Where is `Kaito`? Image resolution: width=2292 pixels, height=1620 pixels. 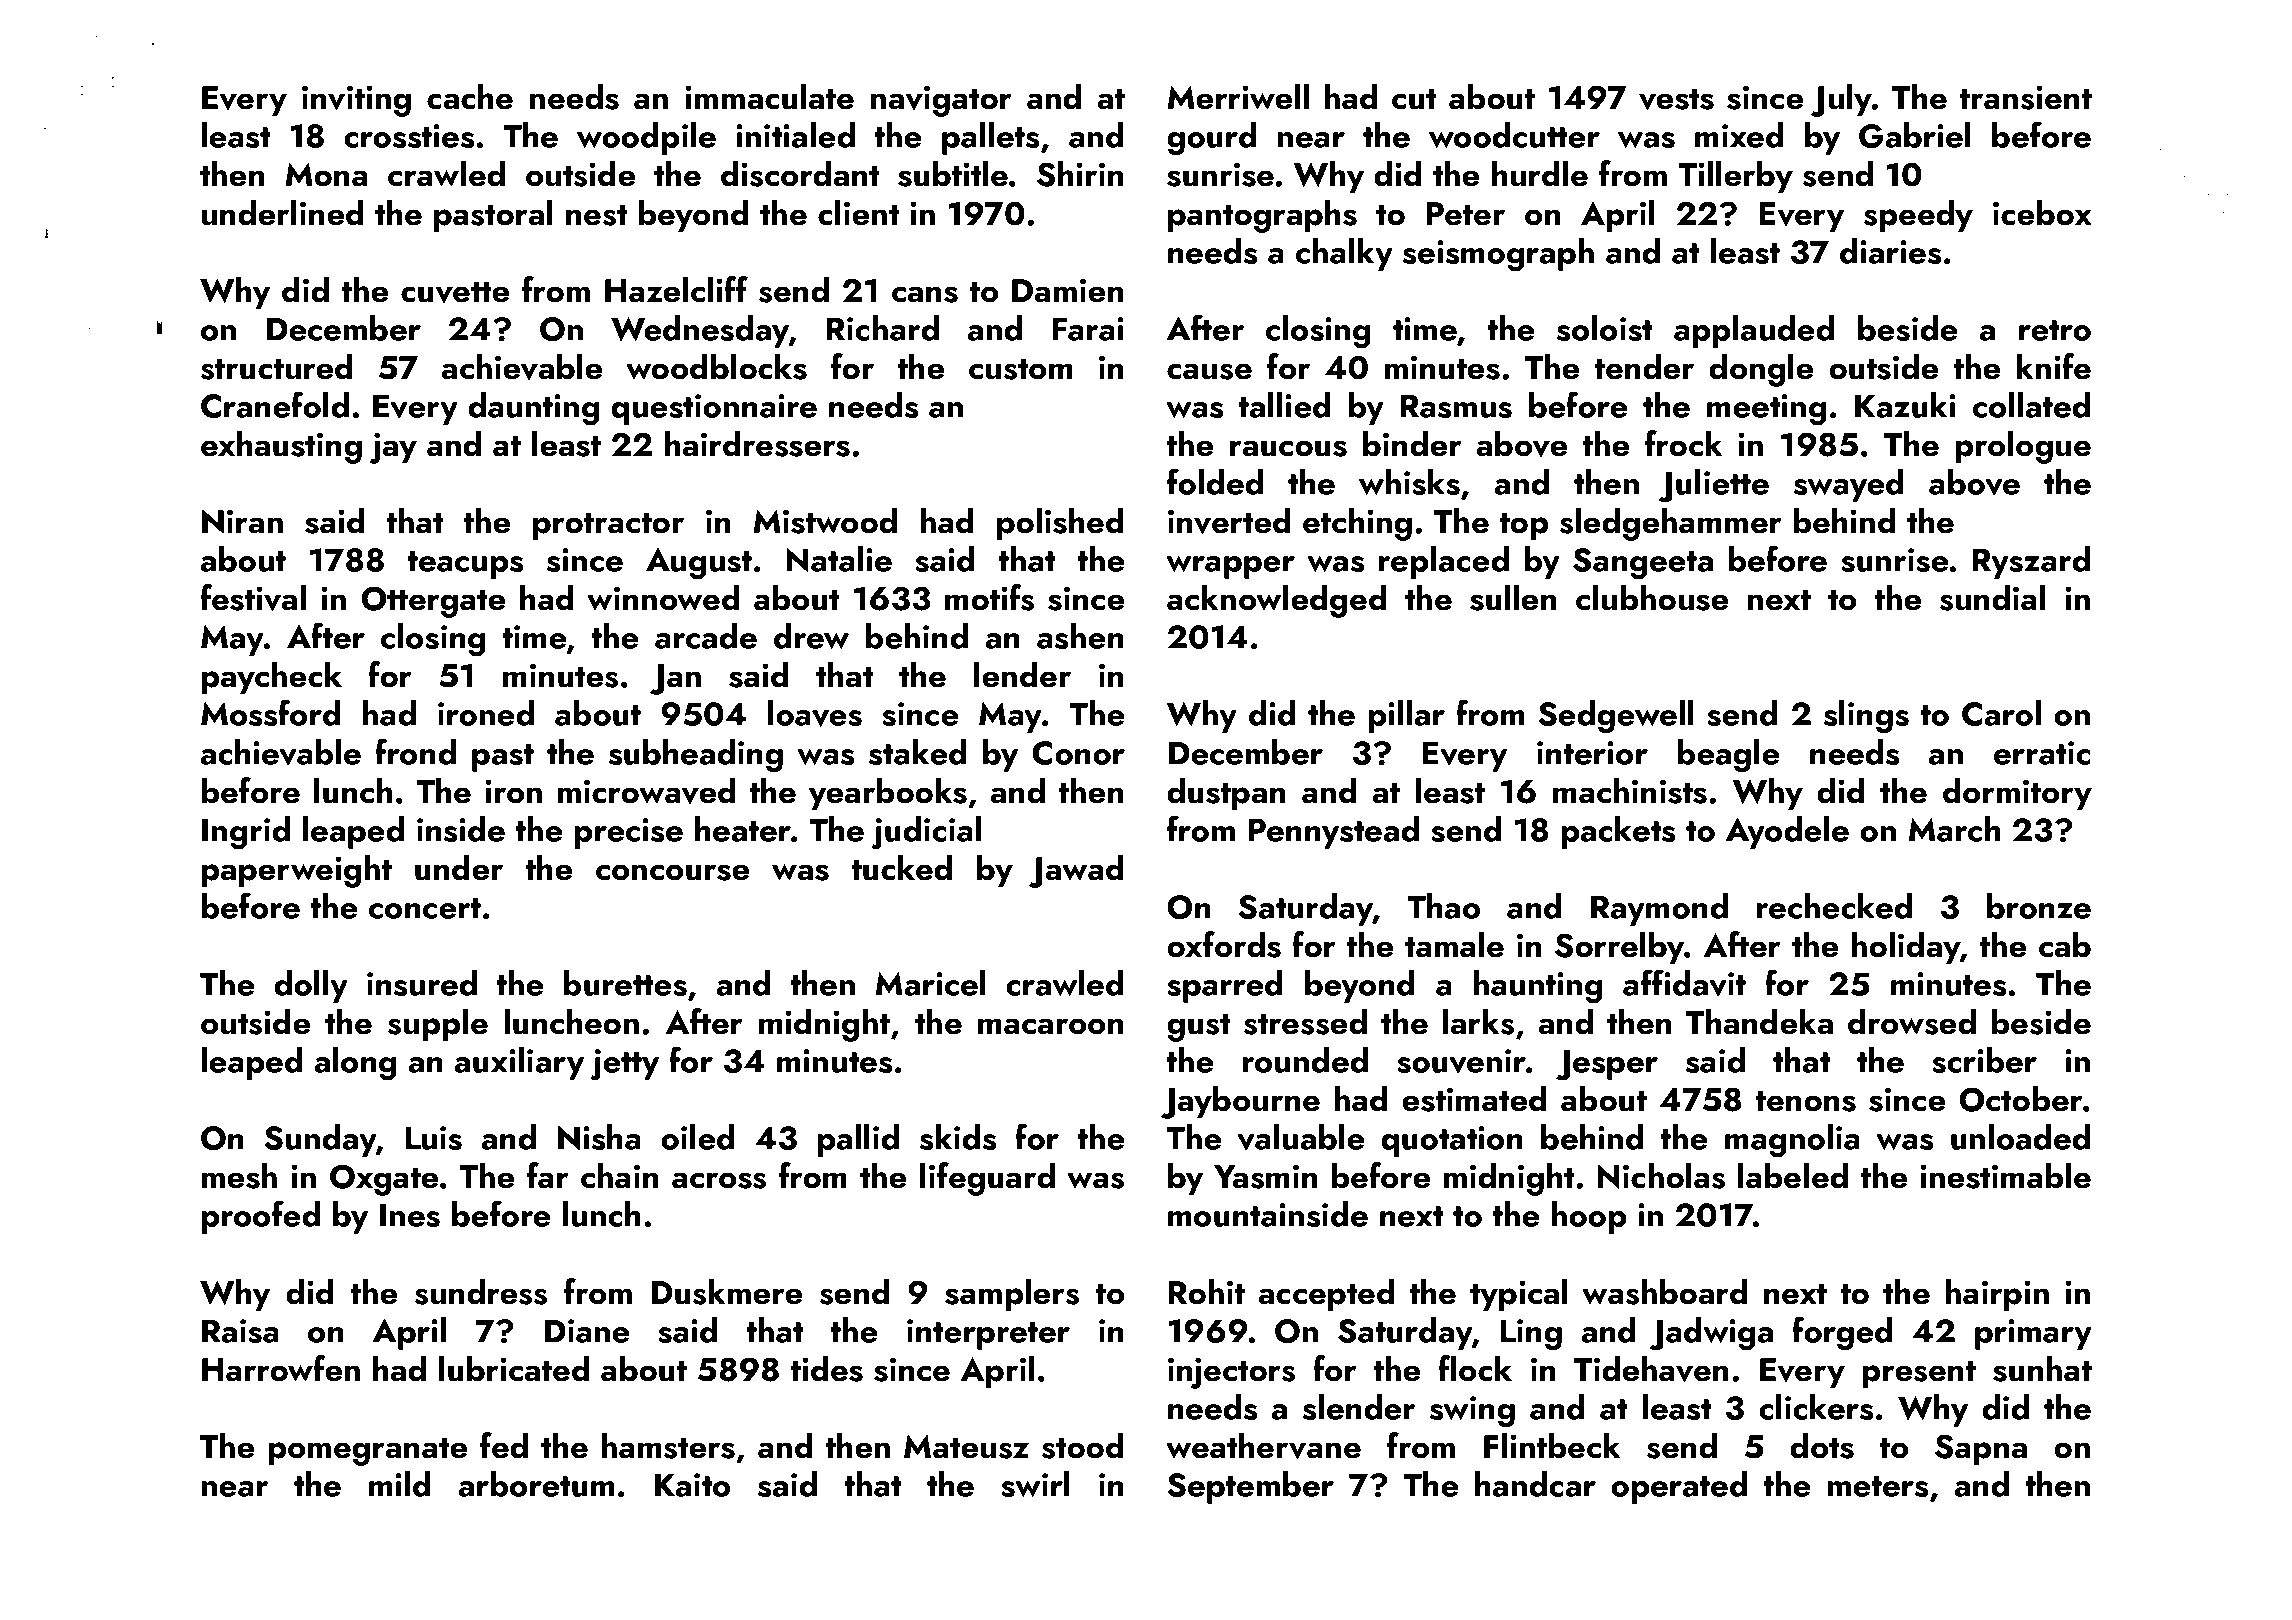 Kaito is located at coordinates (692, 1485).
